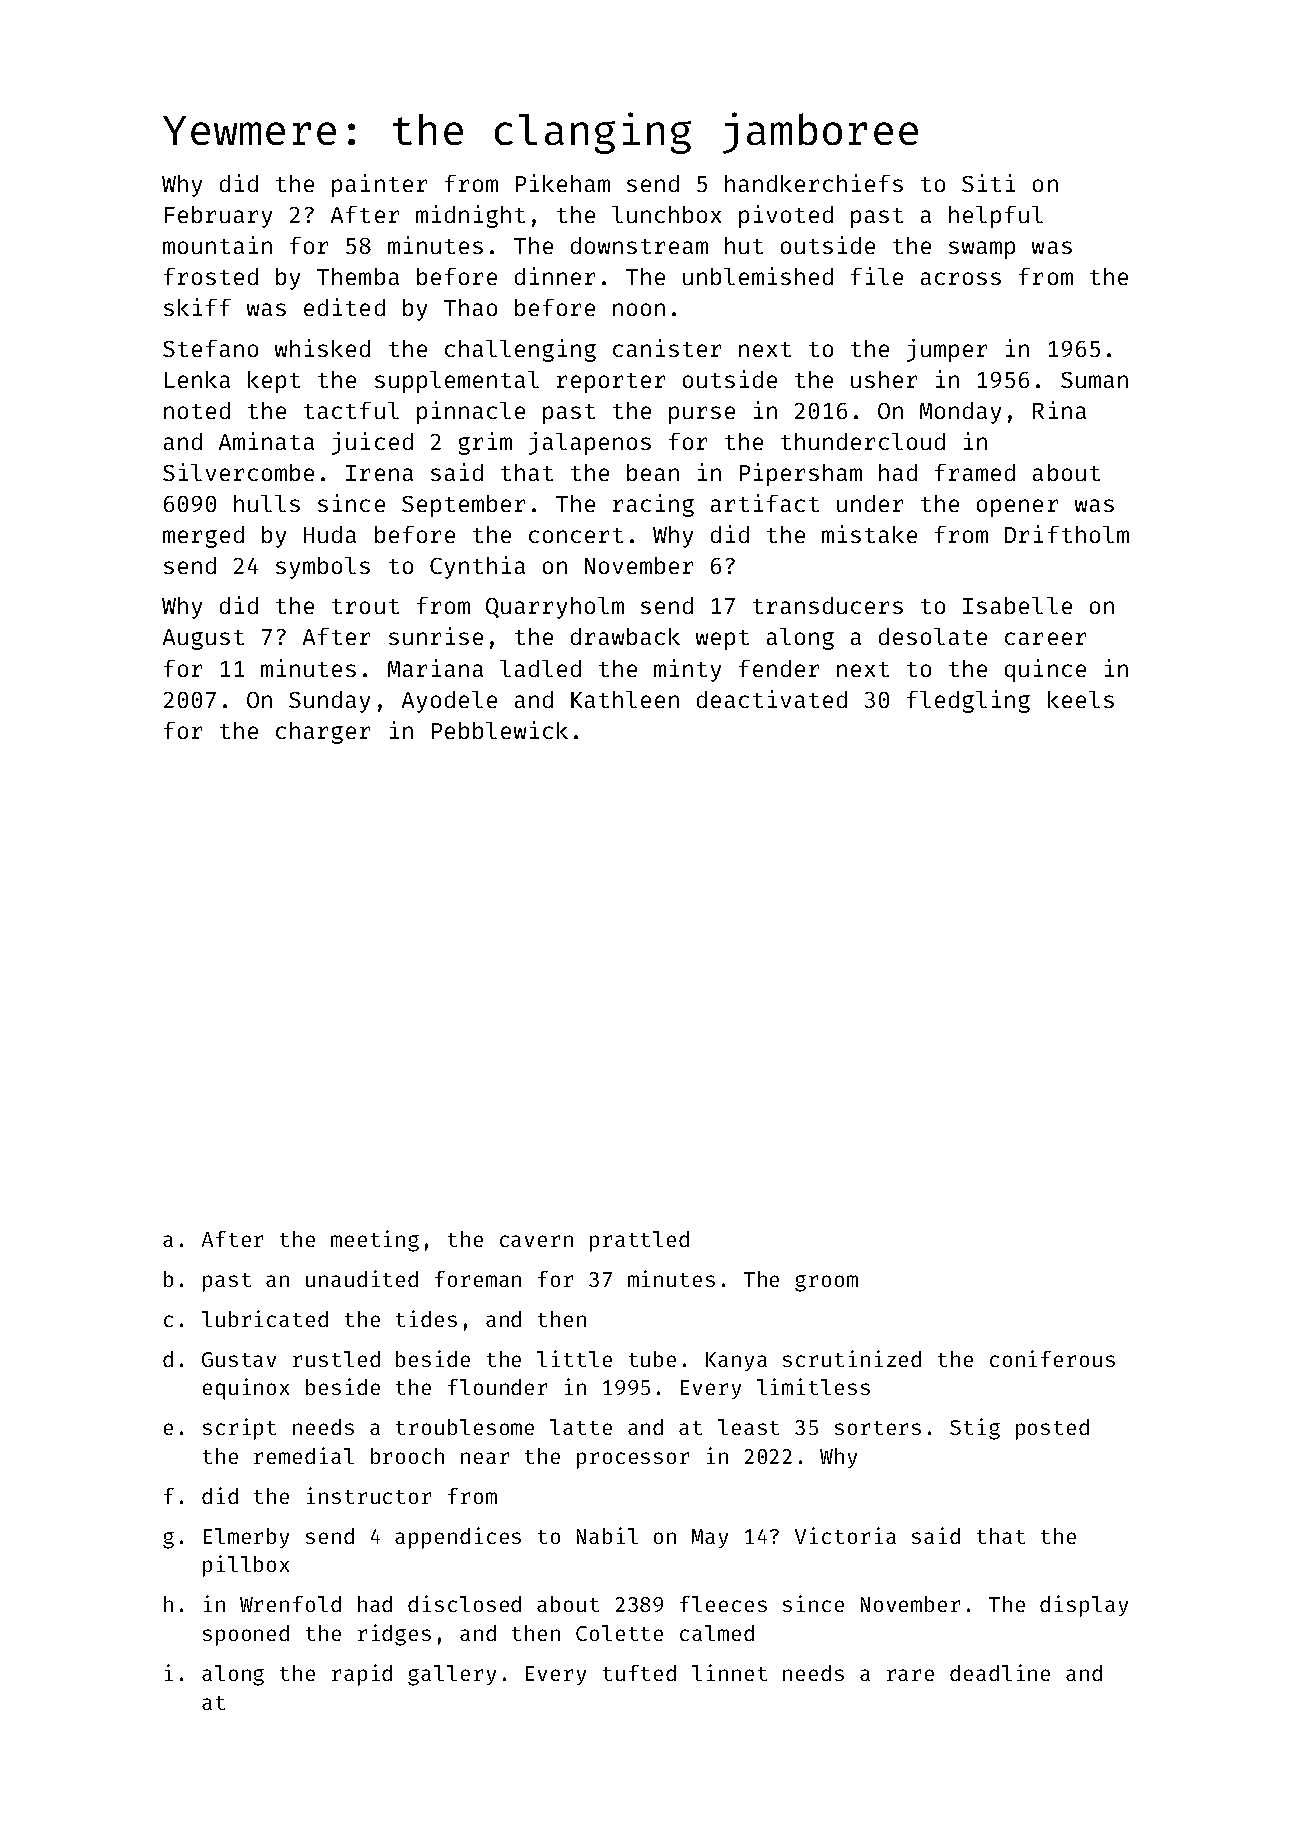 This document has width=1294, height=1829. What do you see at coordinates (323, 733) in the document?
I see `charger` at bounding box center [323, 733].
